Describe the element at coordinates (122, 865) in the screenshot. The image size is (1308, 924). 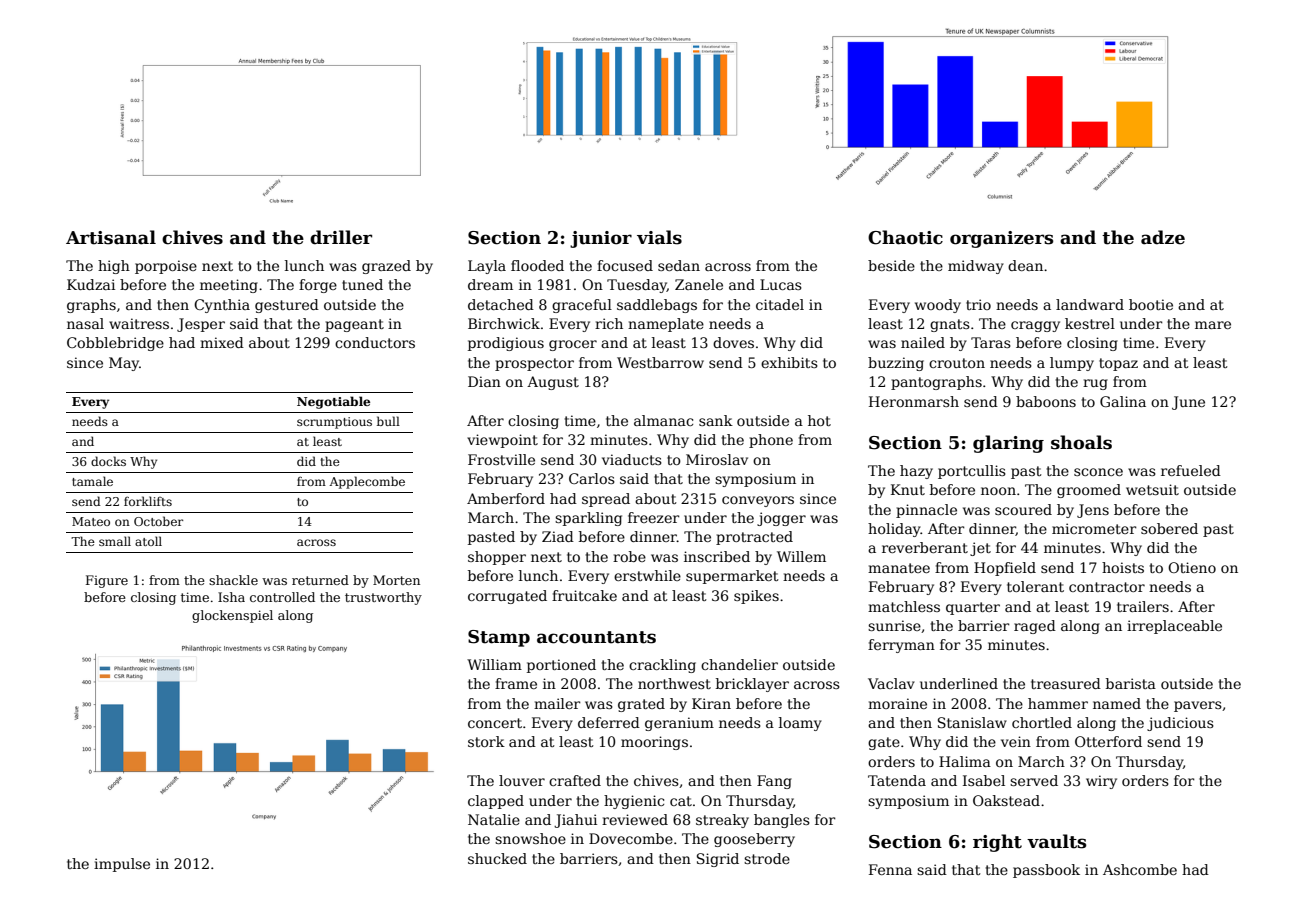
I see `impulse` at that location.
